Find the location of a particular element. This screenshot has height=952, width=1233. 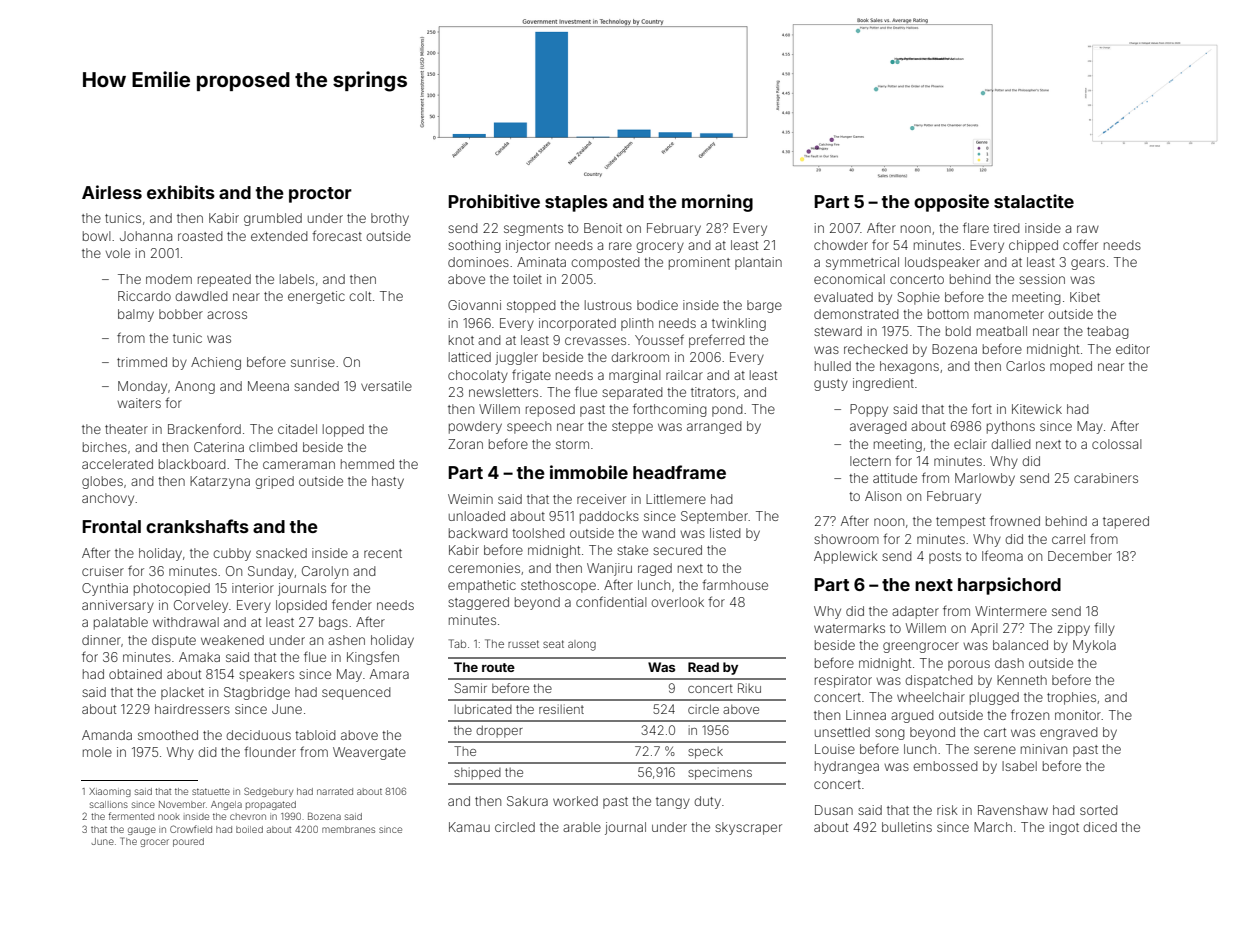

Anong is located at coordinates (195, 387).
